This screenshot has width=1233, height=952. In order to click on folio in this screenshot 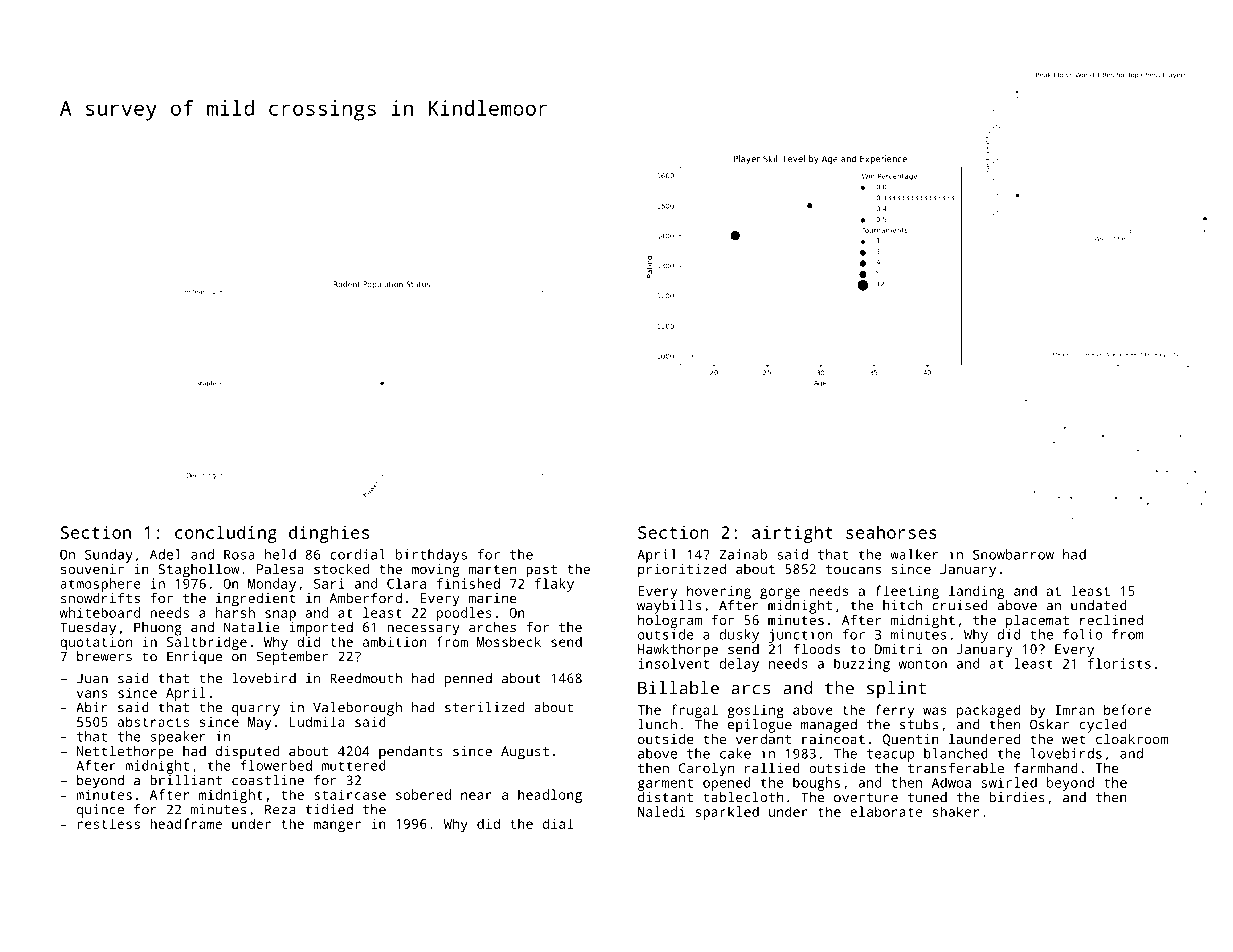, I will do `click(1082, 634)`.
